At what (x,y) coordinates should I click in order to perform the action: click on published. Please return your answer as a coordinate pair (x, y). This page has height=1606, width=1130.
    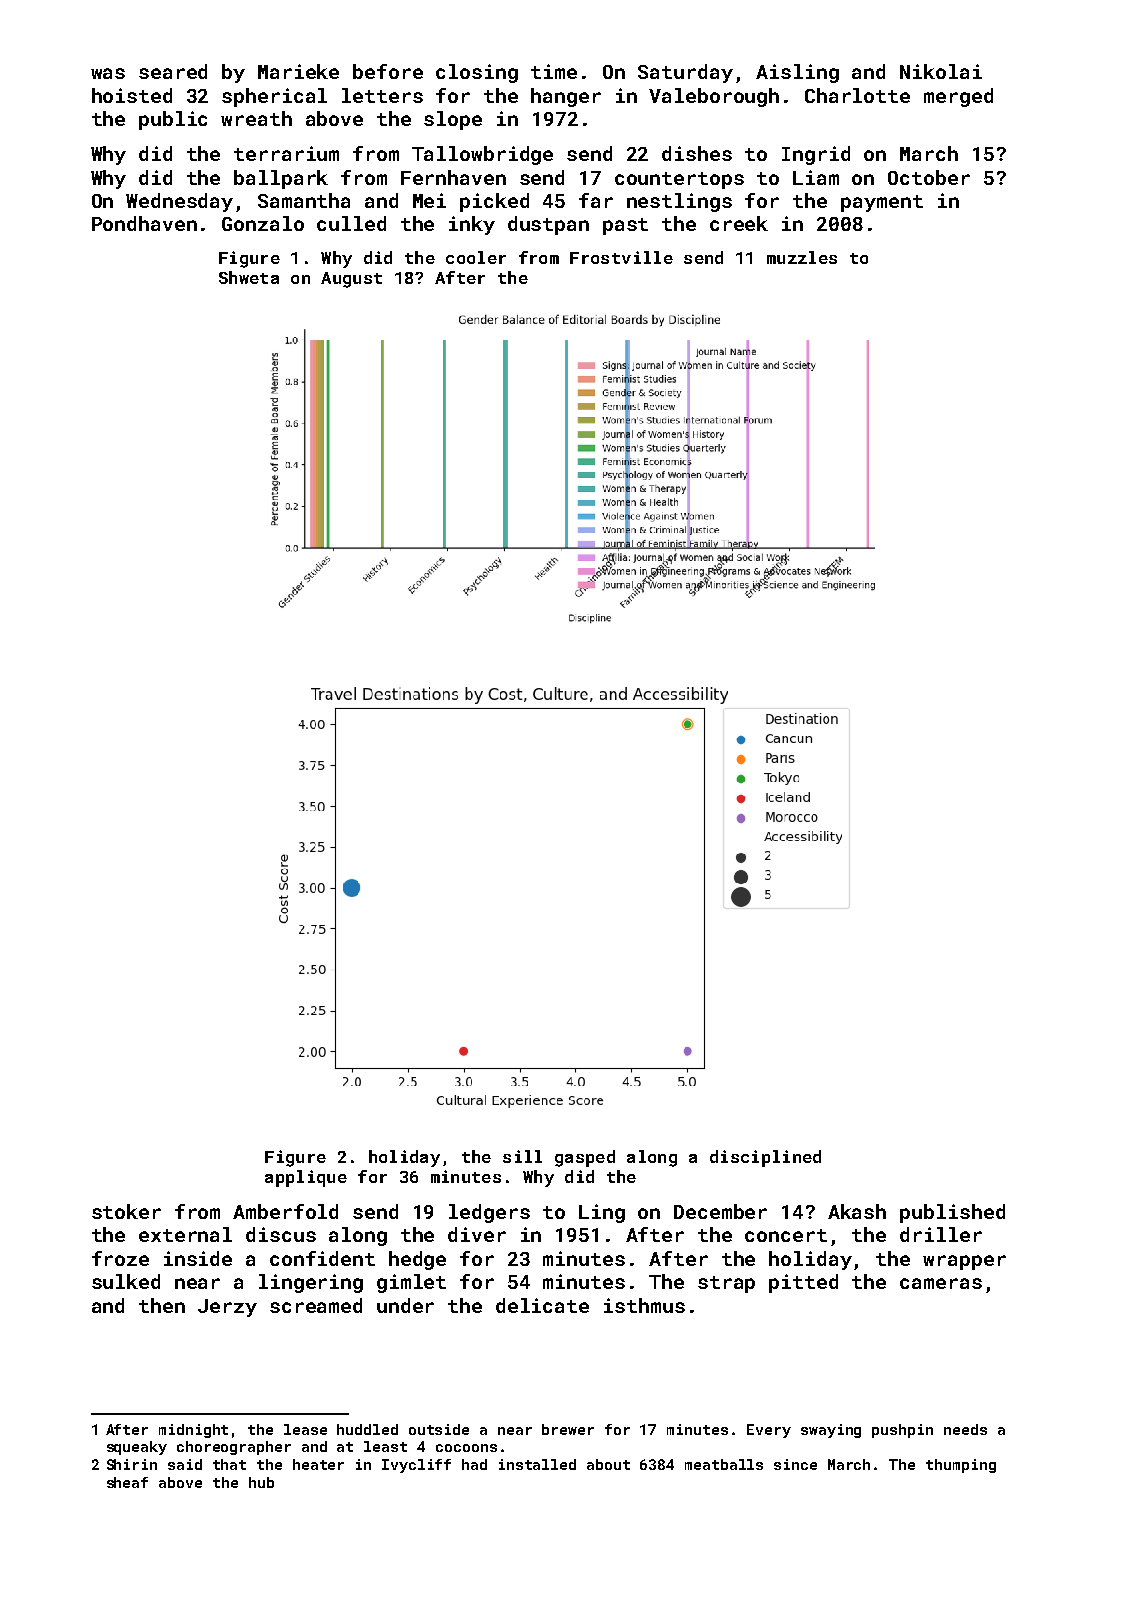
    Looking at the image, I should click on (952, 1213).
